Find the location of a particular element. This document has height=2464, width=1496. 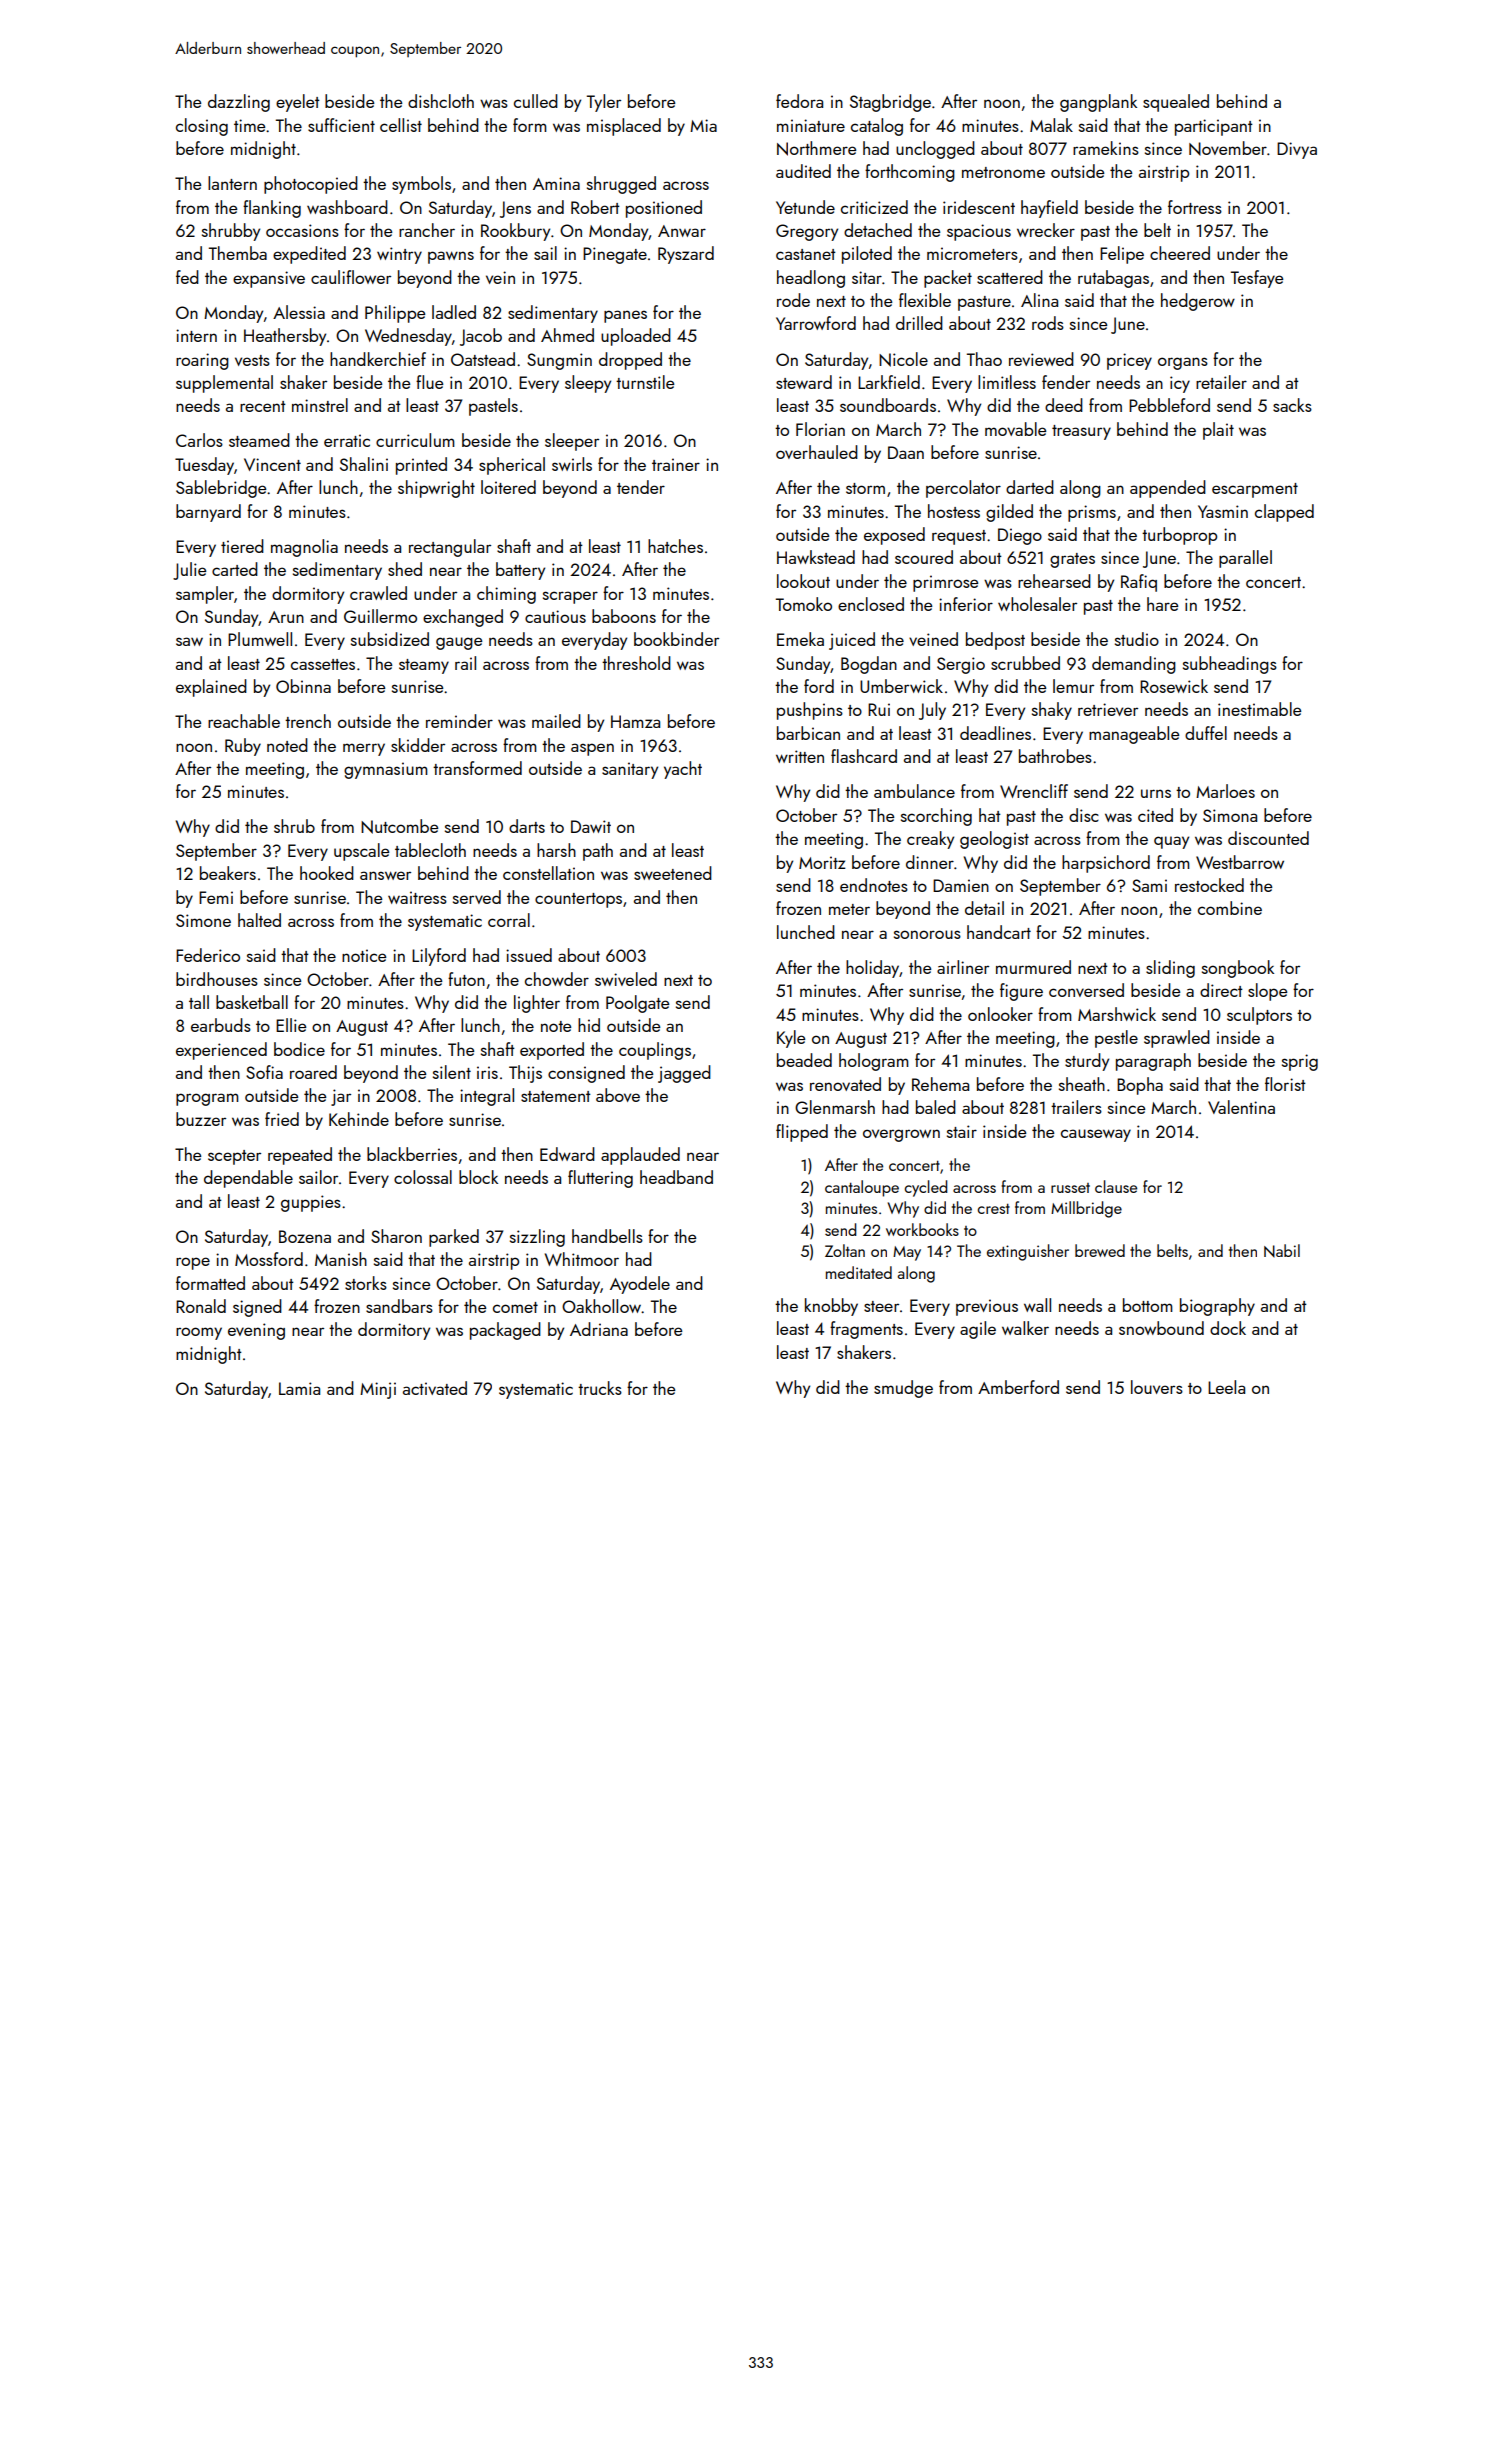

cautious is located at coordinates (555, 616).
